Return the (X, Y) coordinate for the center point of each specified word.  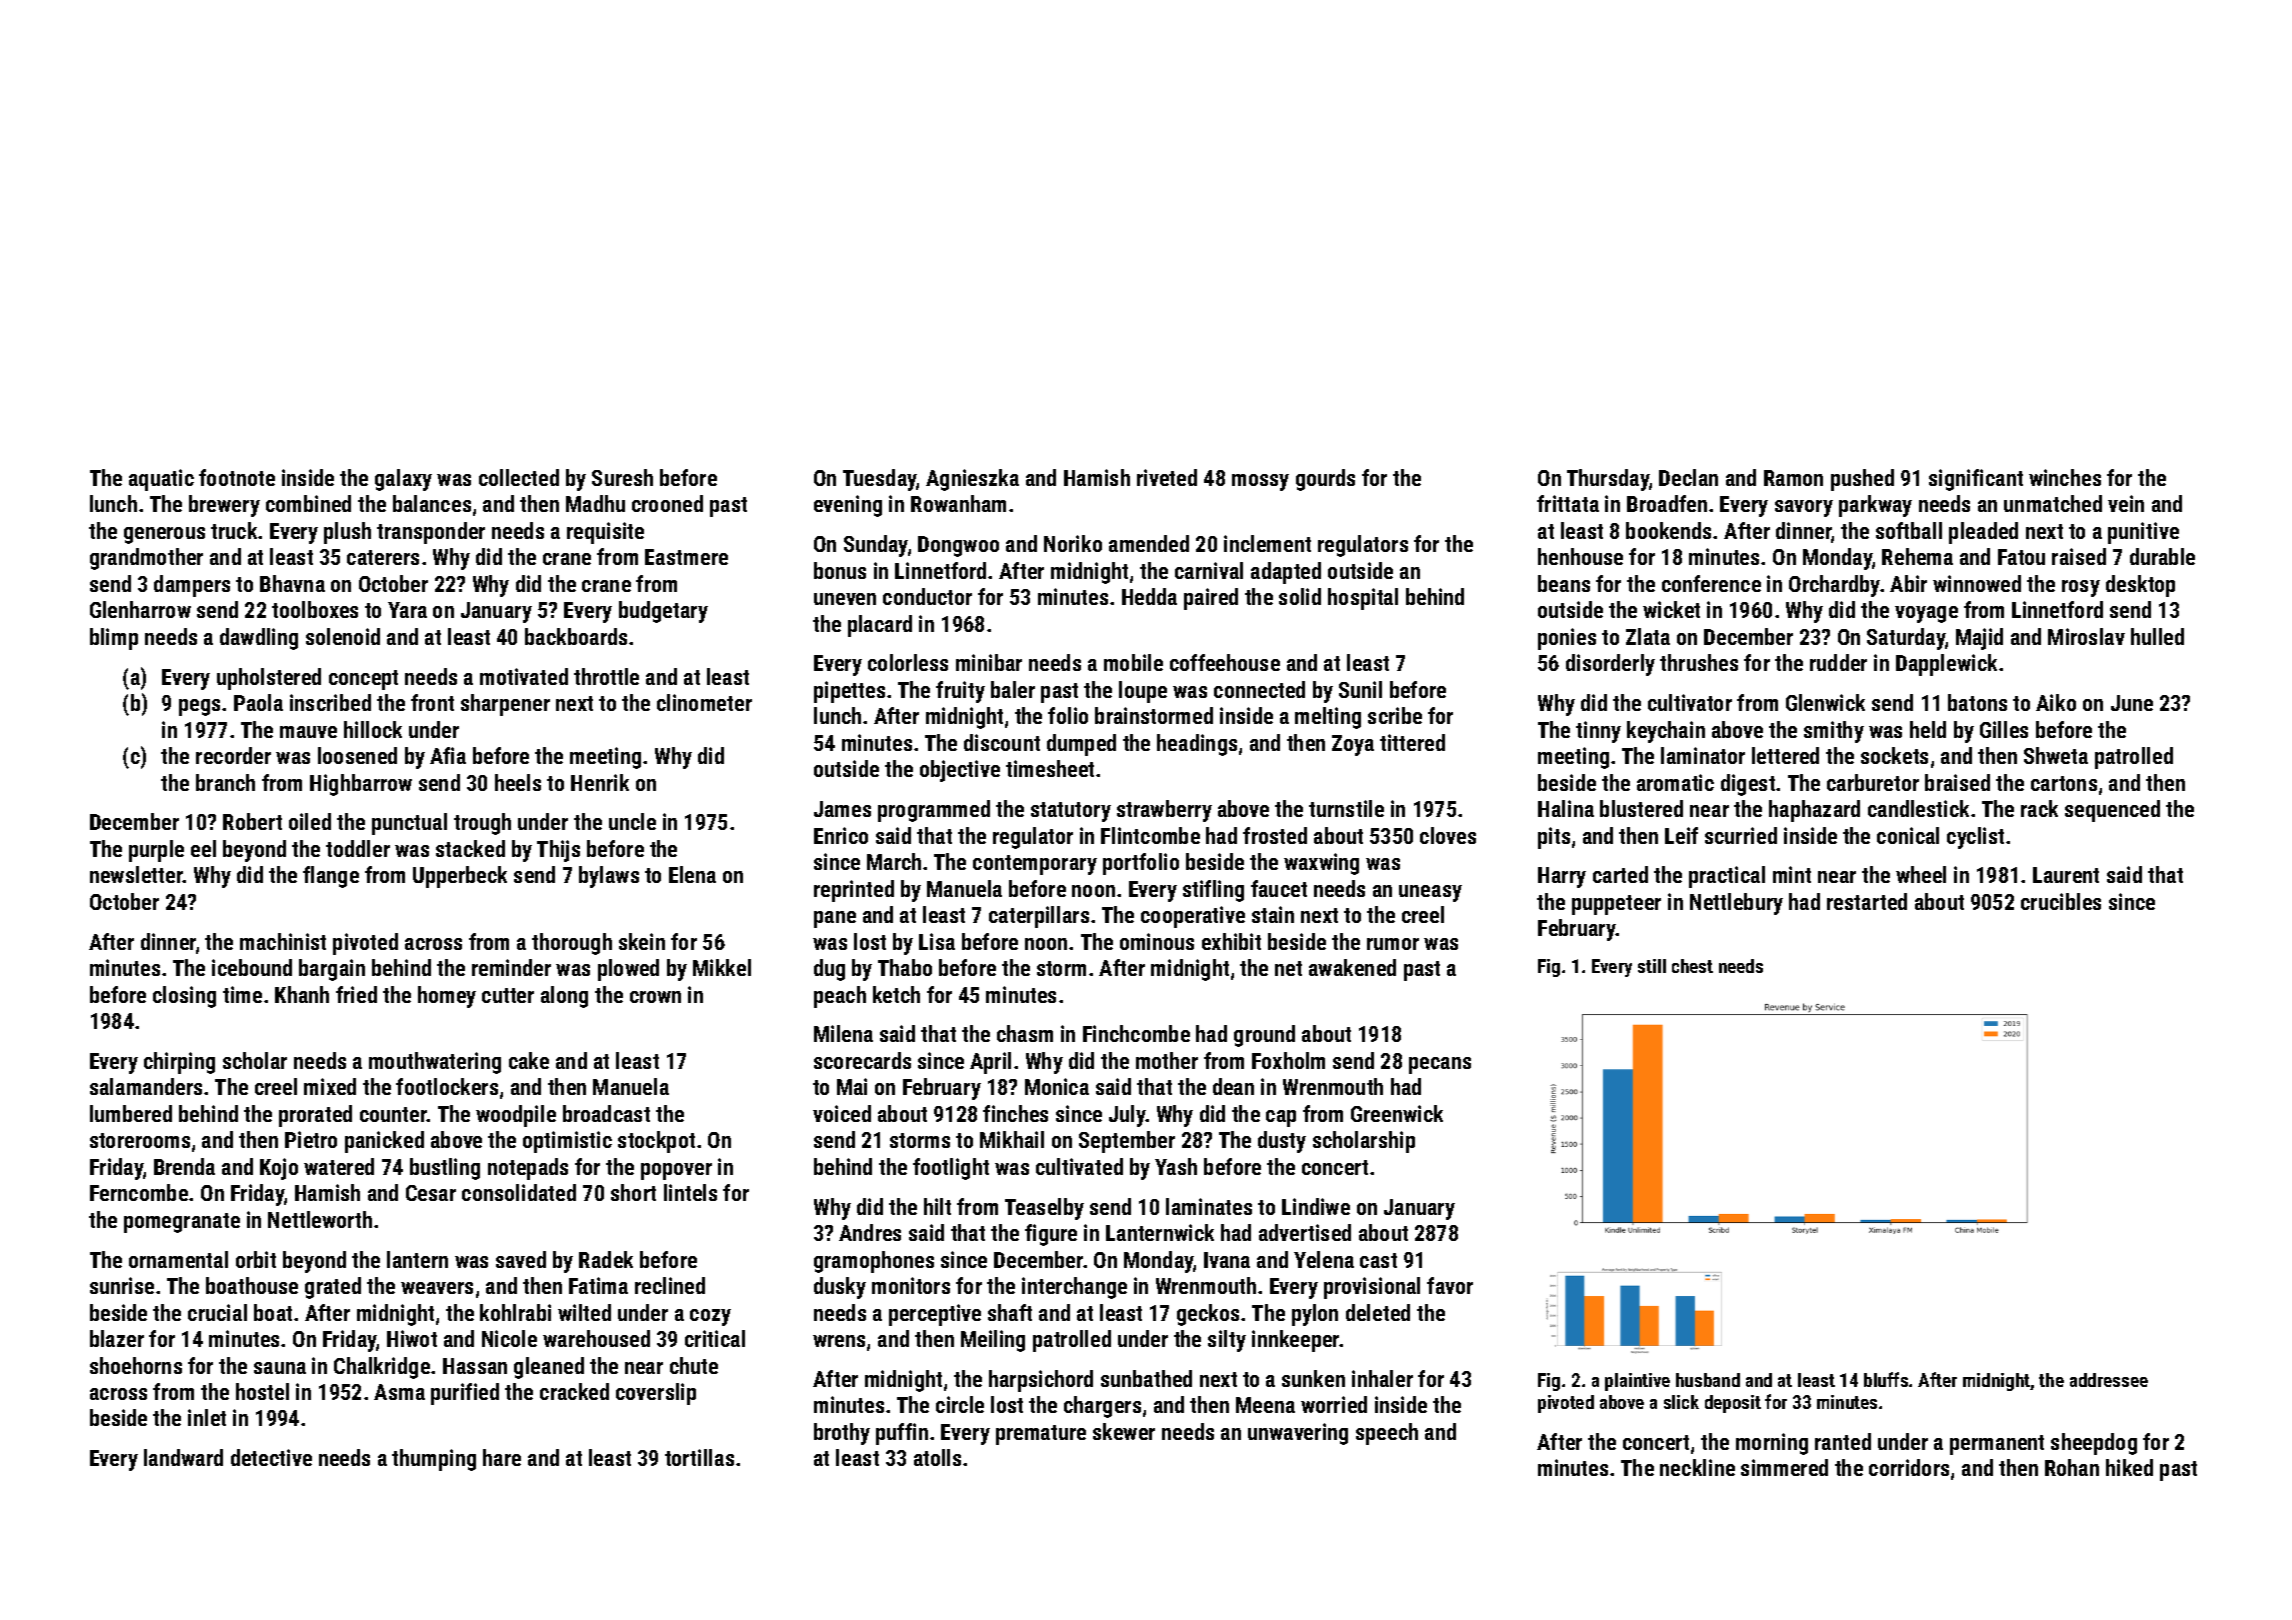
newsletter (136, 874)
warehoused (596, 1338)
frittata (1568, 503)
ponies (1567, 639)
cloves (1448, 835)
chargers (1102, 1407)
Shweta (2056, 755)
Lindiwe (1316, 1206)
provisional (1372, 1288)
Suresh (622, 477)
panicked (384, 1142)
